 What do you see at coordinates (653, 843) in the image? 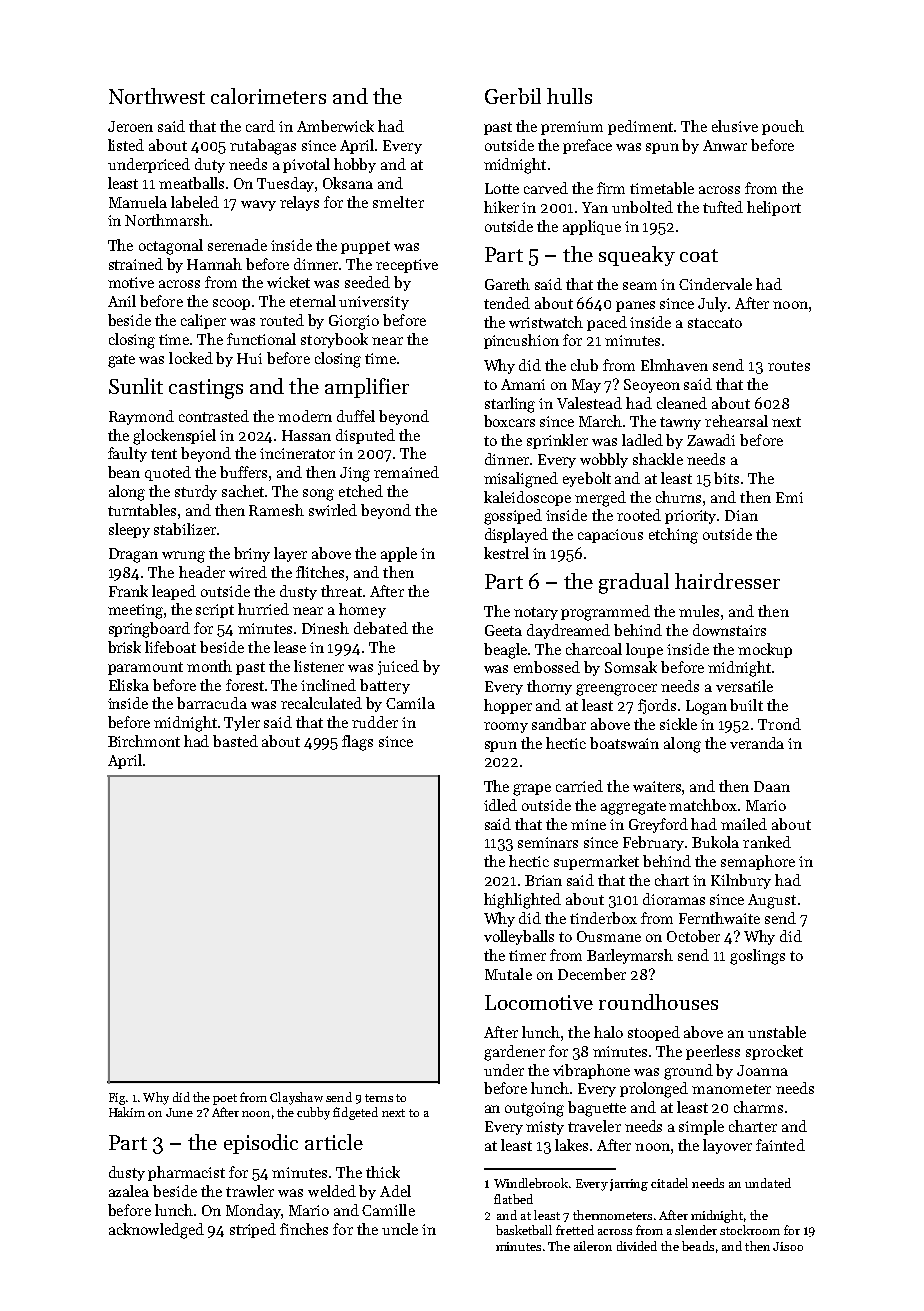
I see `February` at bounding box center [653, 843].
